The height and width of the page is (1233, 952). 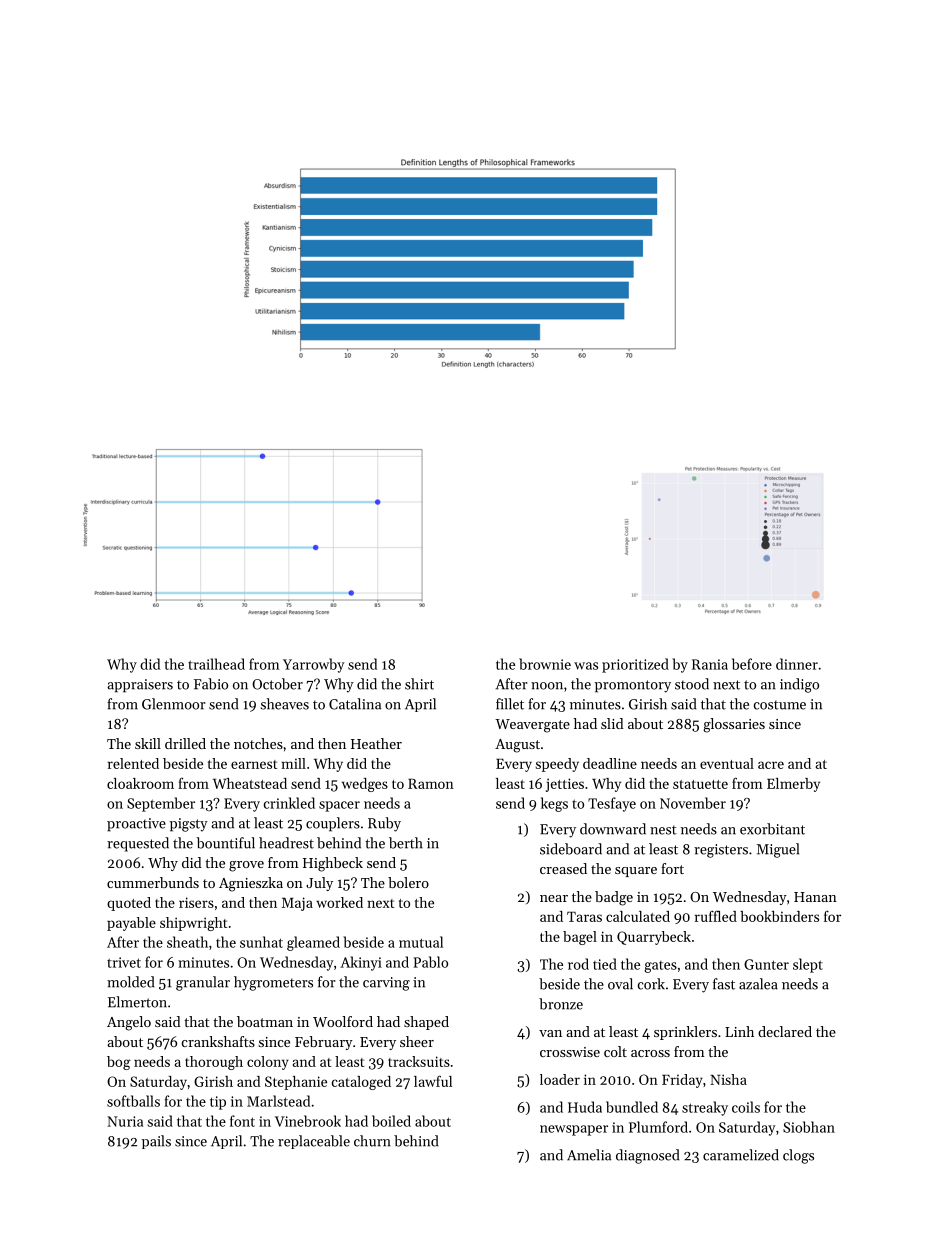 I want to click on Glenmoor, so click(x=174, y=704).
